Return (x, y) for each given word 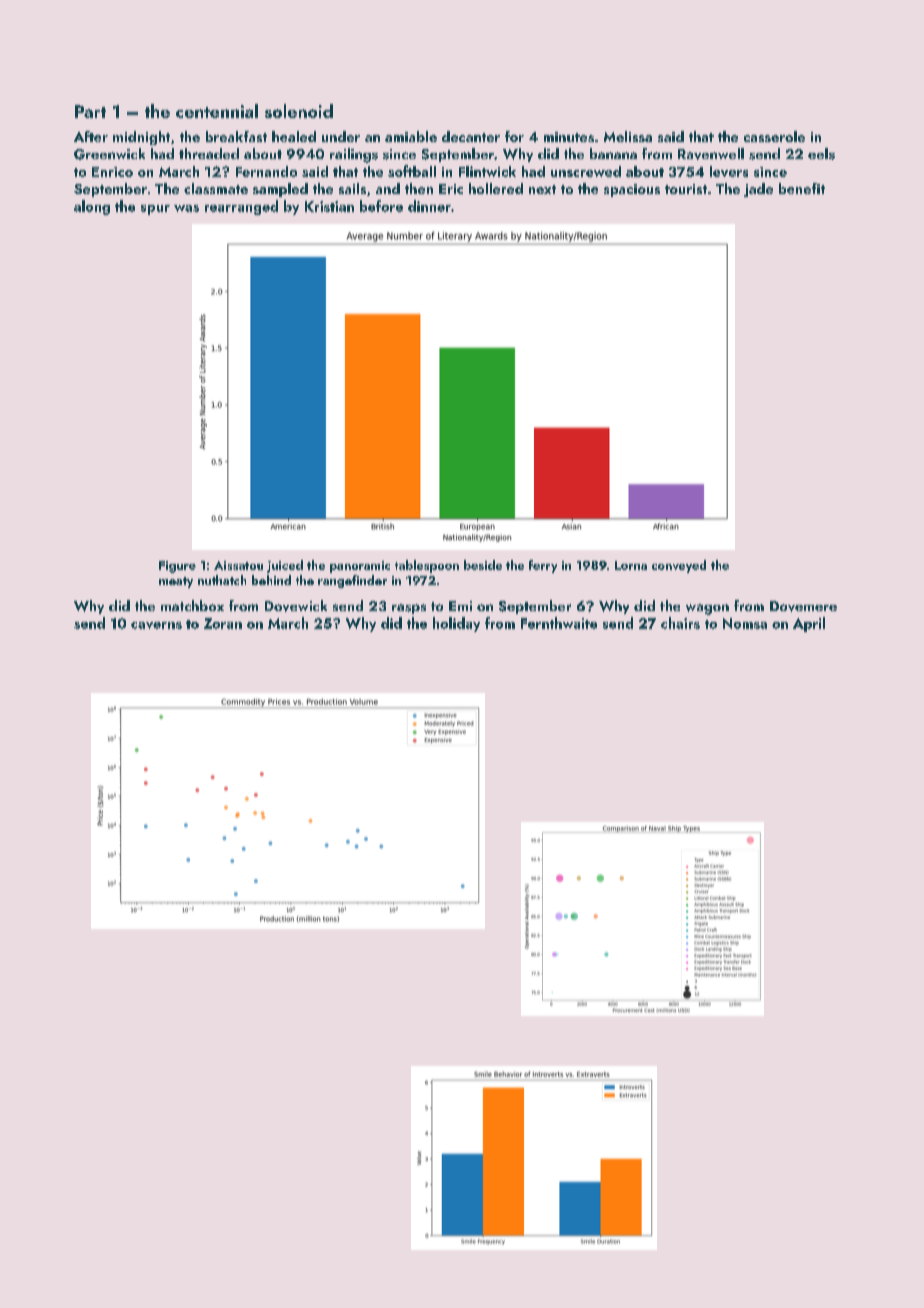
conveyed (679, 566)
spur (155, 210)
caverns (156, 625)
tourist (686, 189)
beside (483, 565)
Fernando (266, 171)
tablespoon (427, 566)
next (542, 189)
